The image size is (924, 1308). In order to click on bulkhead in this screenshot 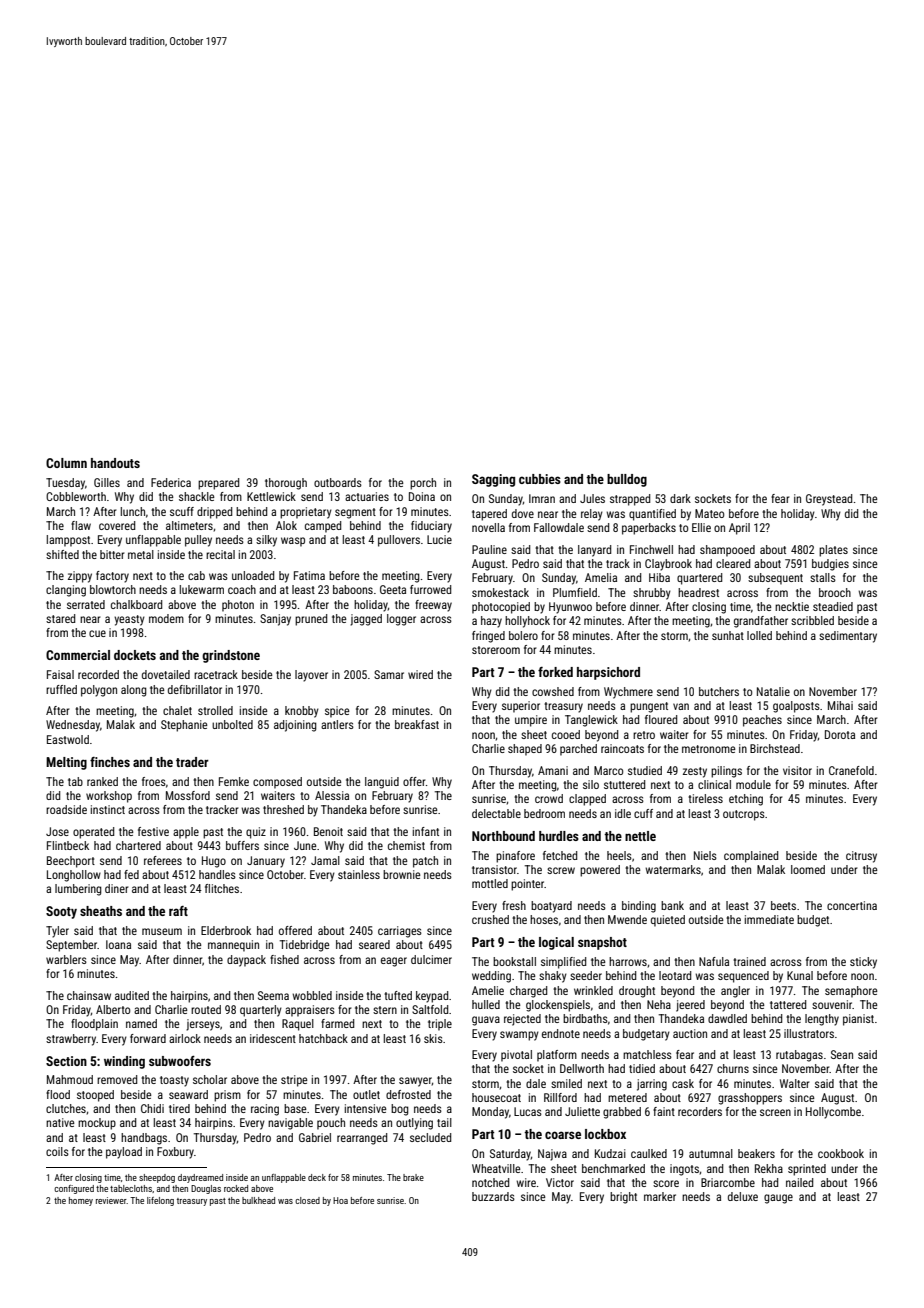, I will do `click(258, 1200)`.
